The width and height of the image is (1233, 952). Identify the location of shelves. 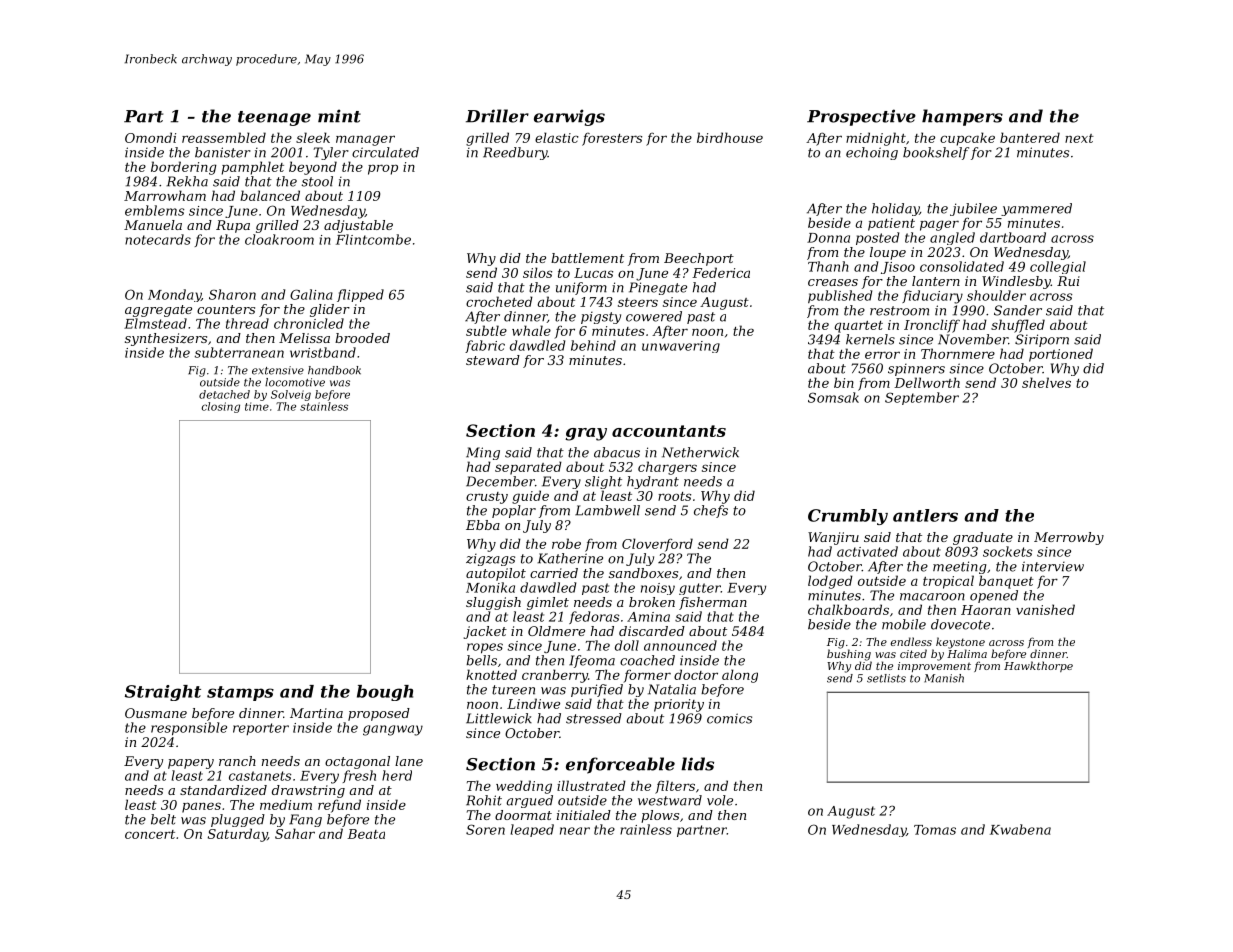
(1046, 382).
